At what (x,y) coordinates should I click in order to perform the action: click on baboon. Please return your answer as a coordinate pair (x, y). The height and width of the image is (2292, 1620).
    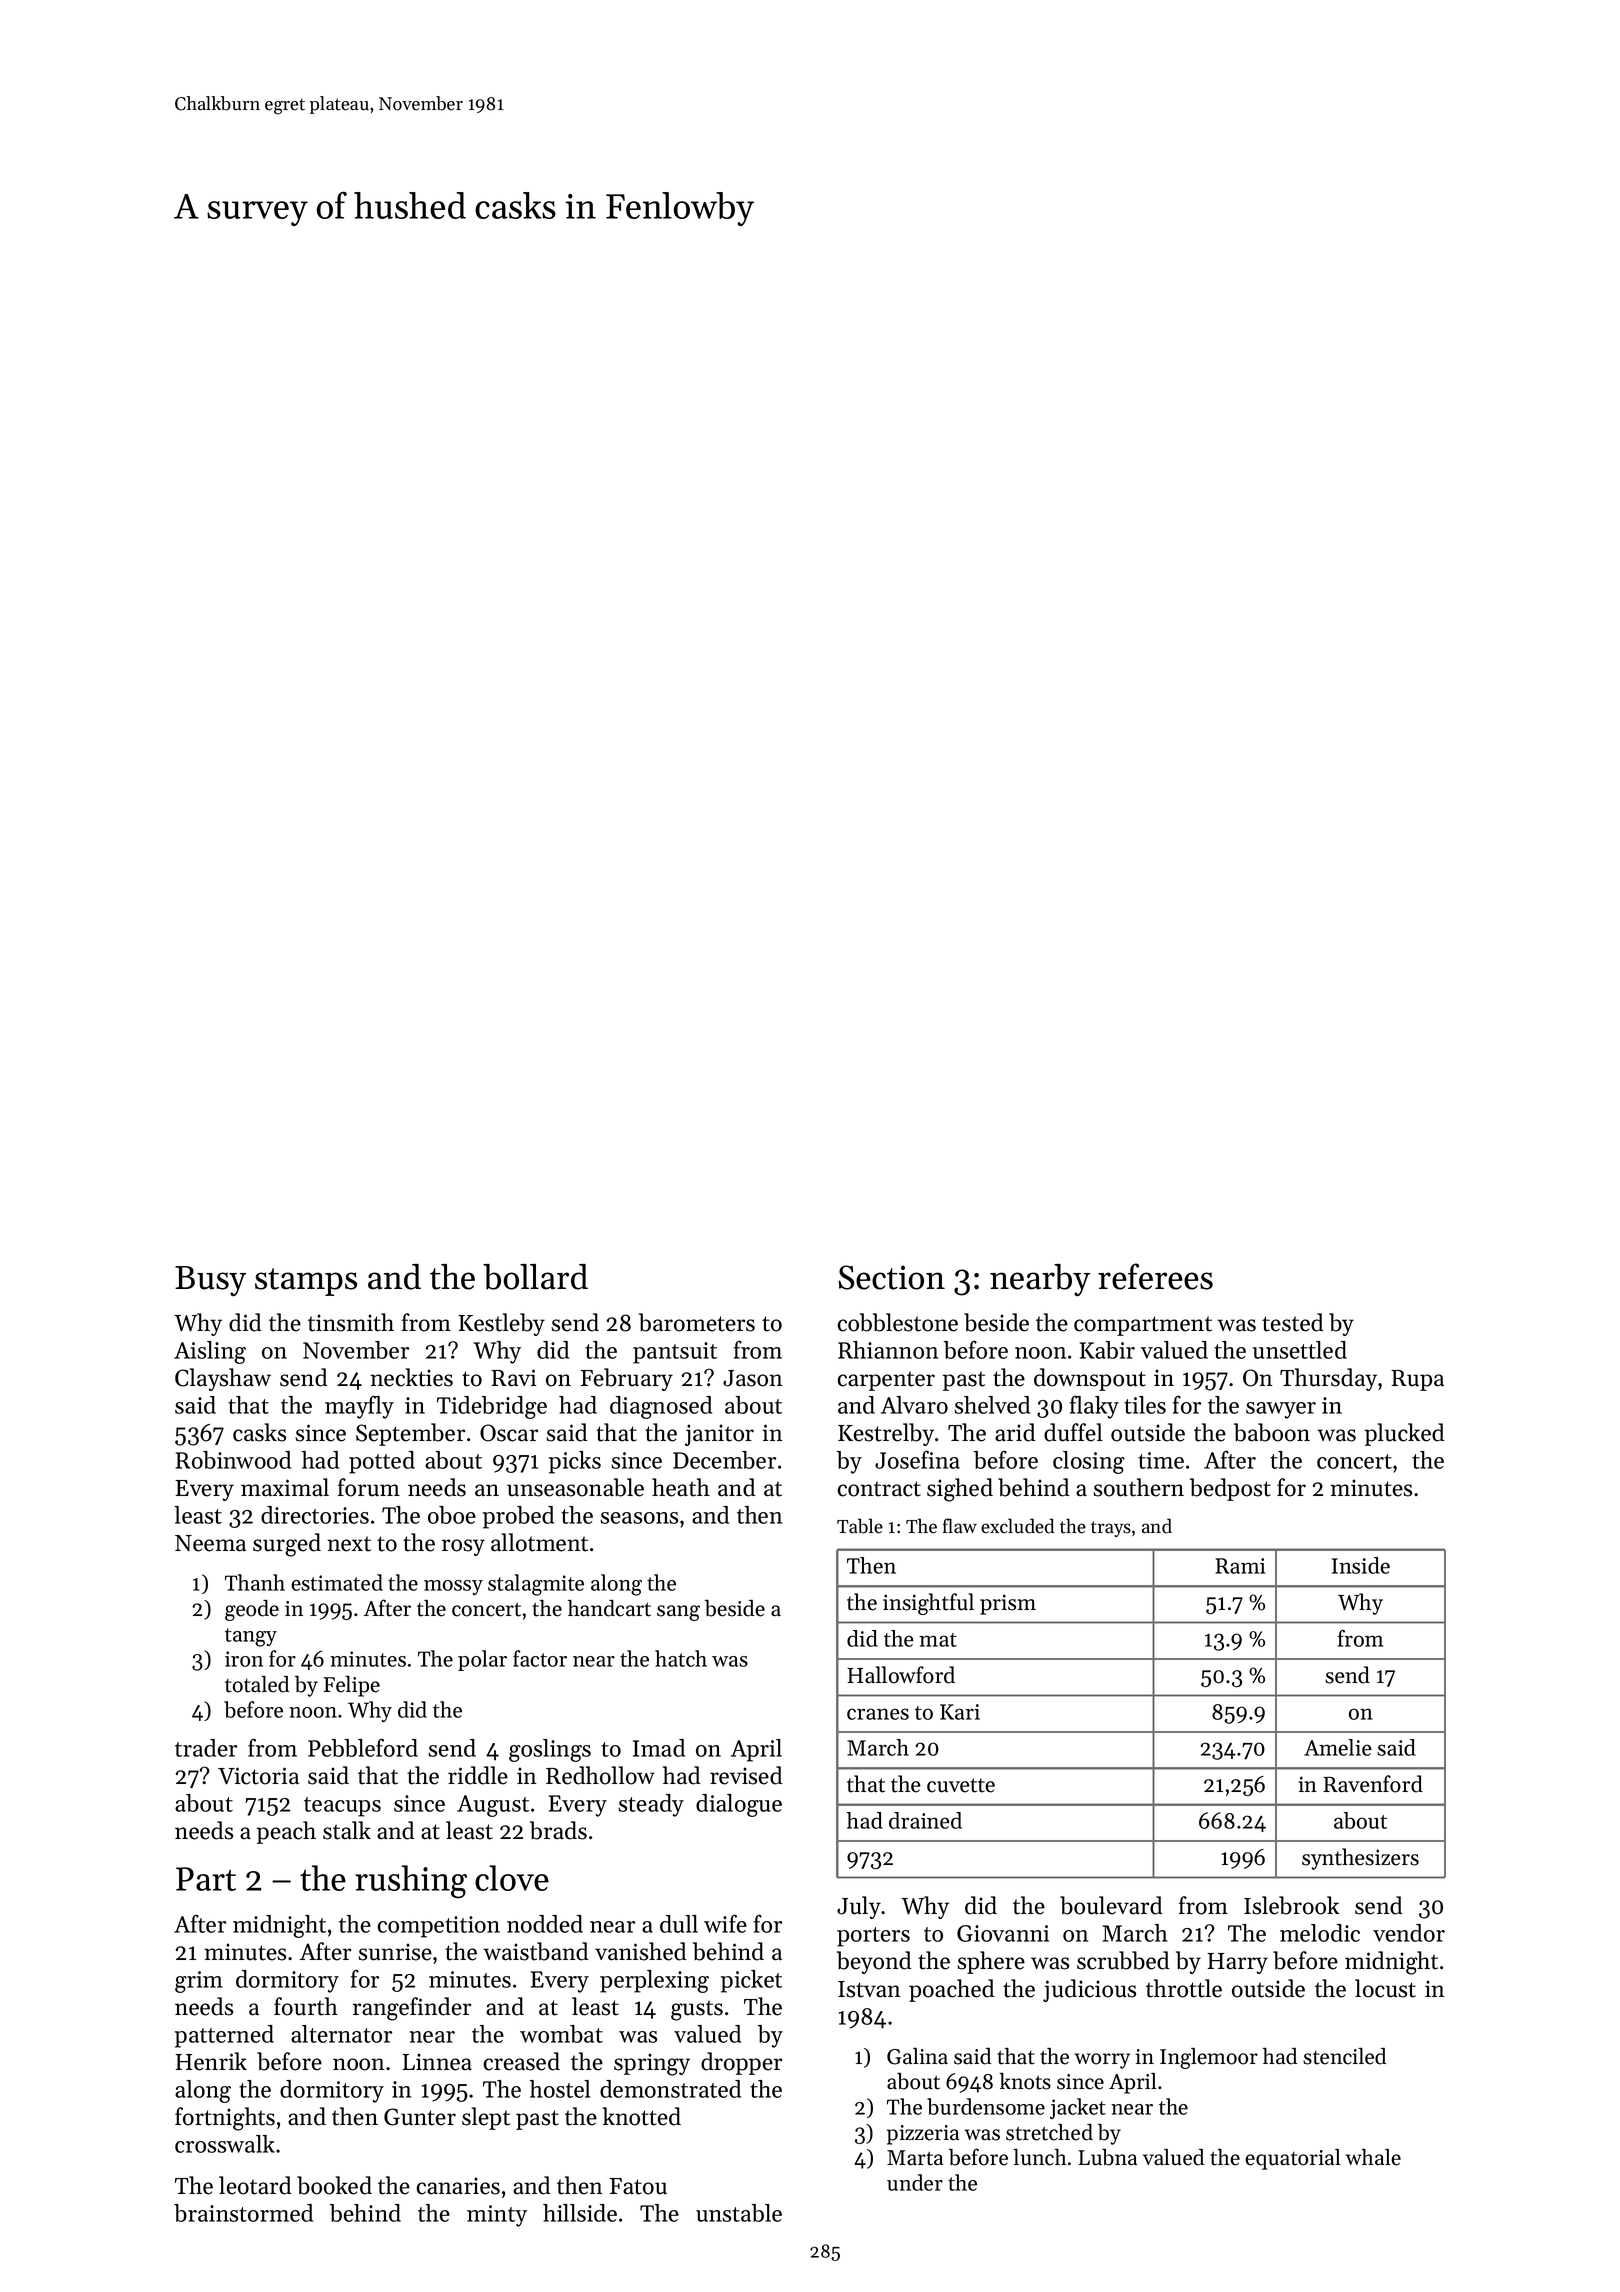
    Looking at the image, I should click on (1272, 1432).
